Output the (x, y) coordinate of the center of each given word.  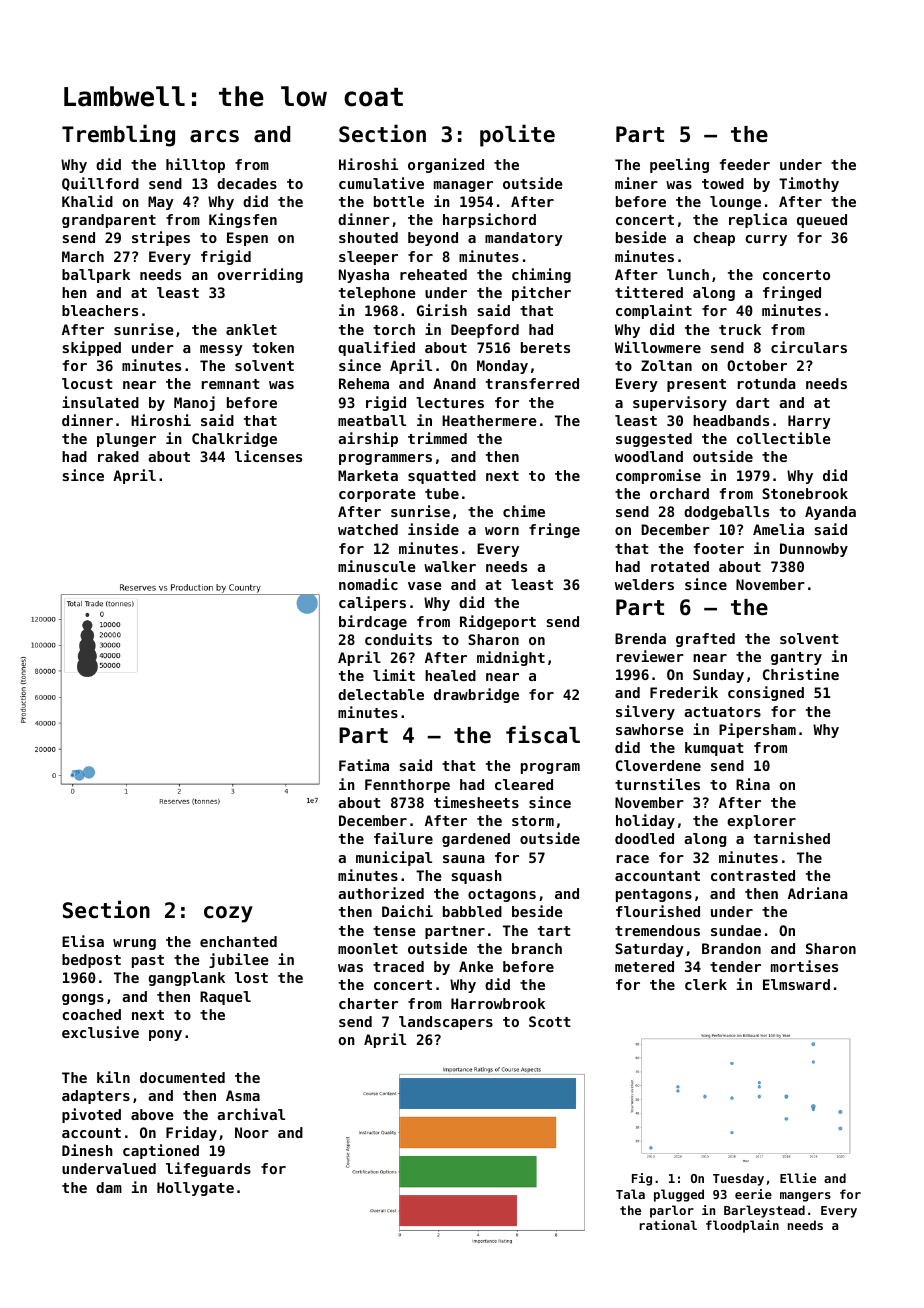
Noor (252, 1132)
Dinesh (87, 1150)
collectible (784, 438)
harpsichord (489, 220)
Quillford (100, 184)
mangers (805, 1197)
